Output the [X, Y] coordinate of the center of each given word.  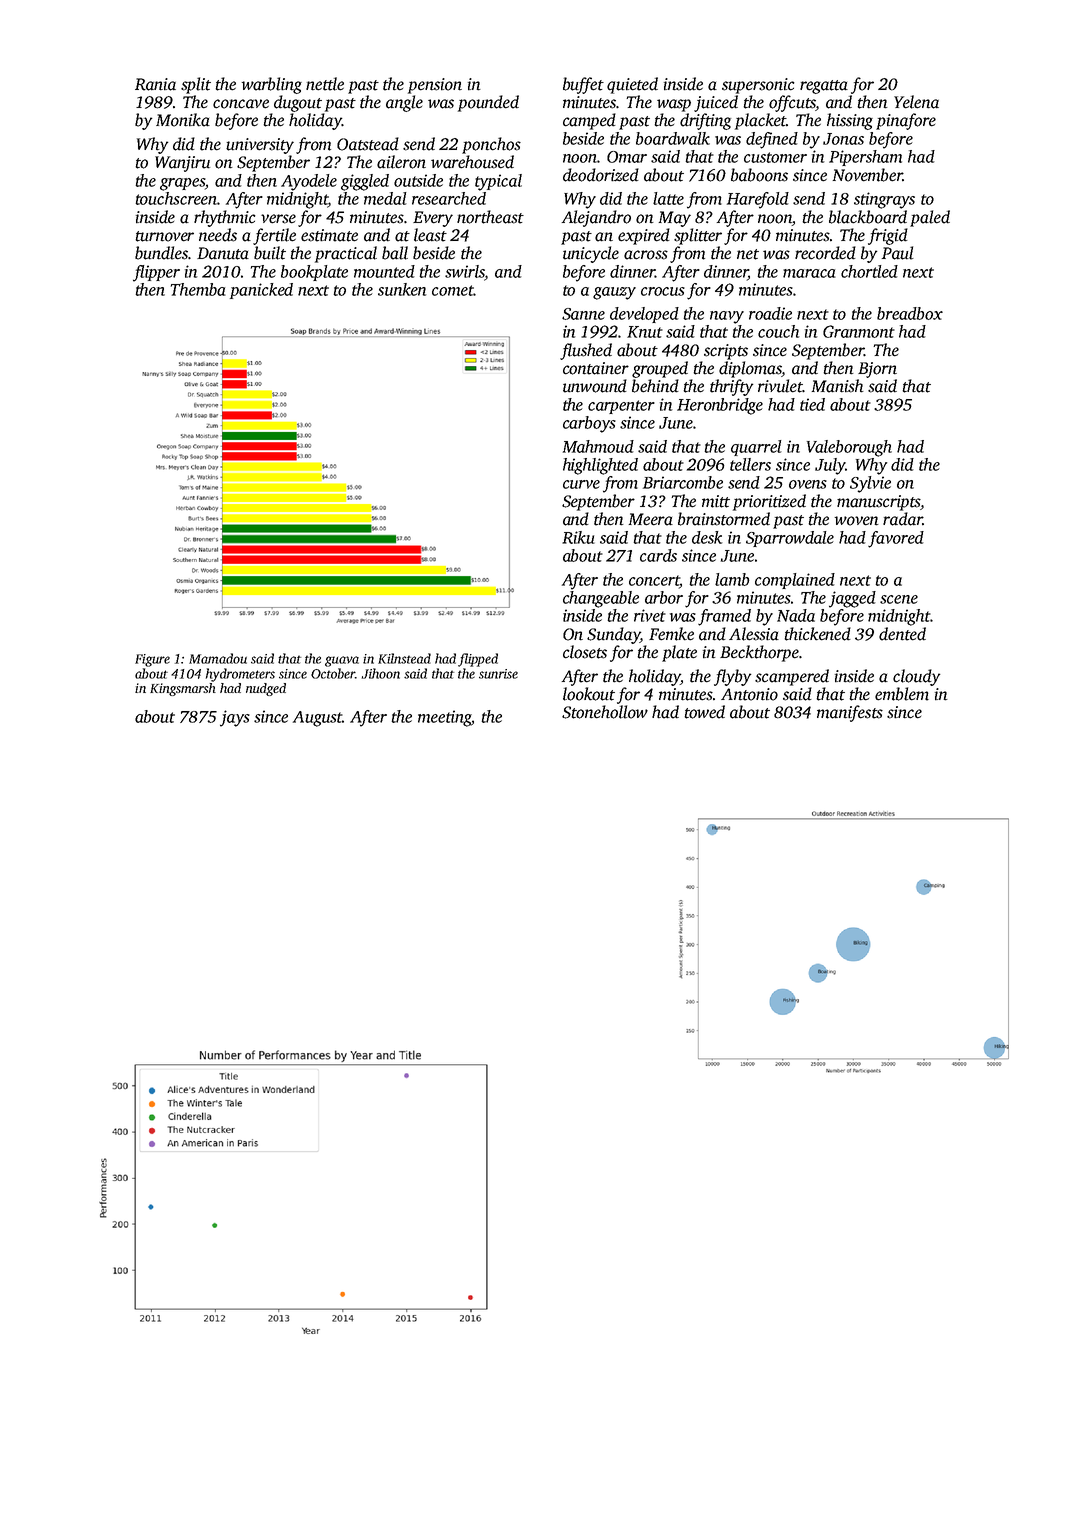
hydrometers [240, 675]
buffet [583, 85]
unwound [595, 386]
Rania [155, 84]
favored [896, 539]
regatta [824, 87]
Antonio [749, 694]
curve [581, 484]
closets [585, 652]
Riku [578, 537]
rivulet [780, 386]
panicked [261, 291]
